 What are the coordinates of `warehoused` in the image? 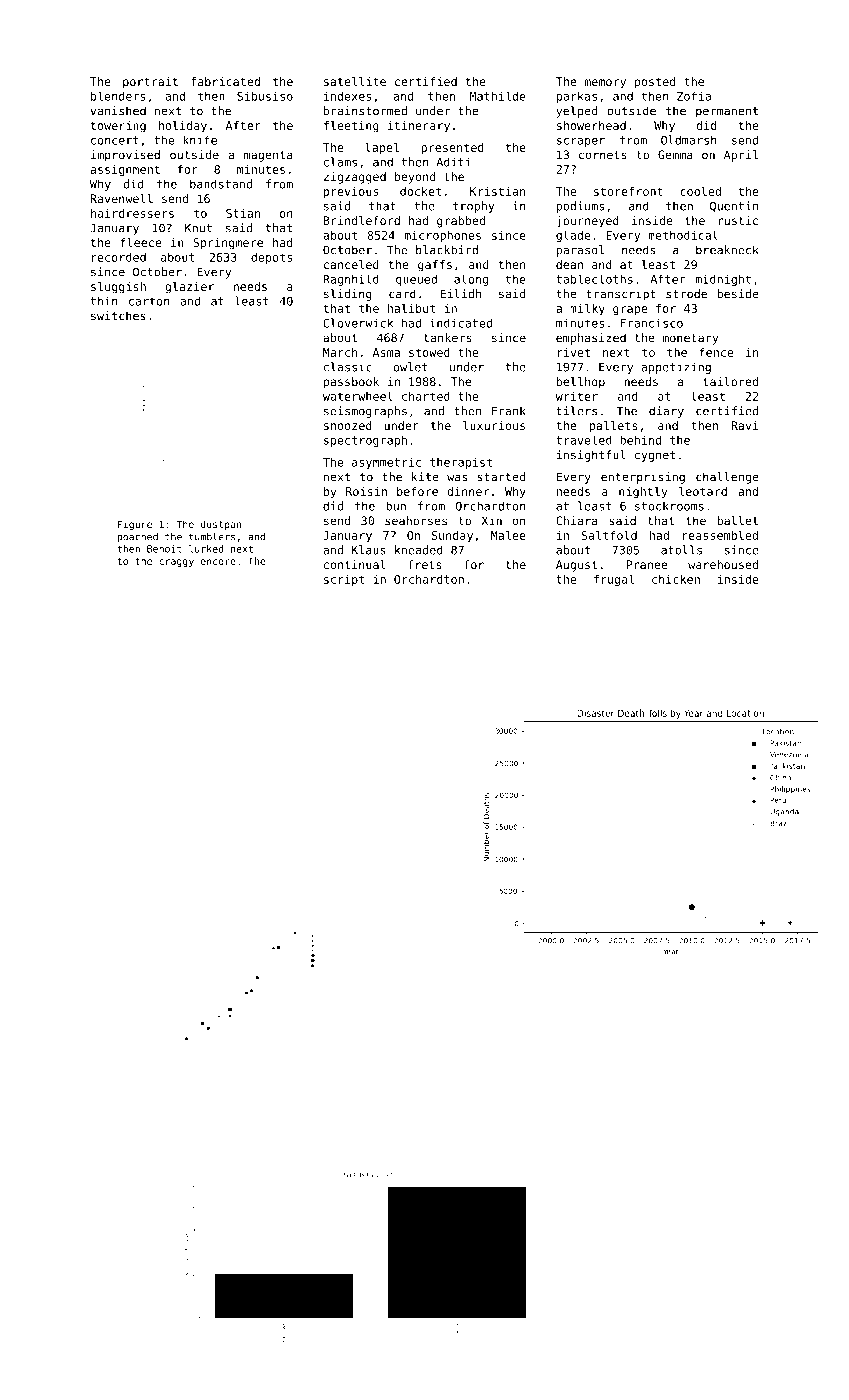 It's located at (723, 564).
